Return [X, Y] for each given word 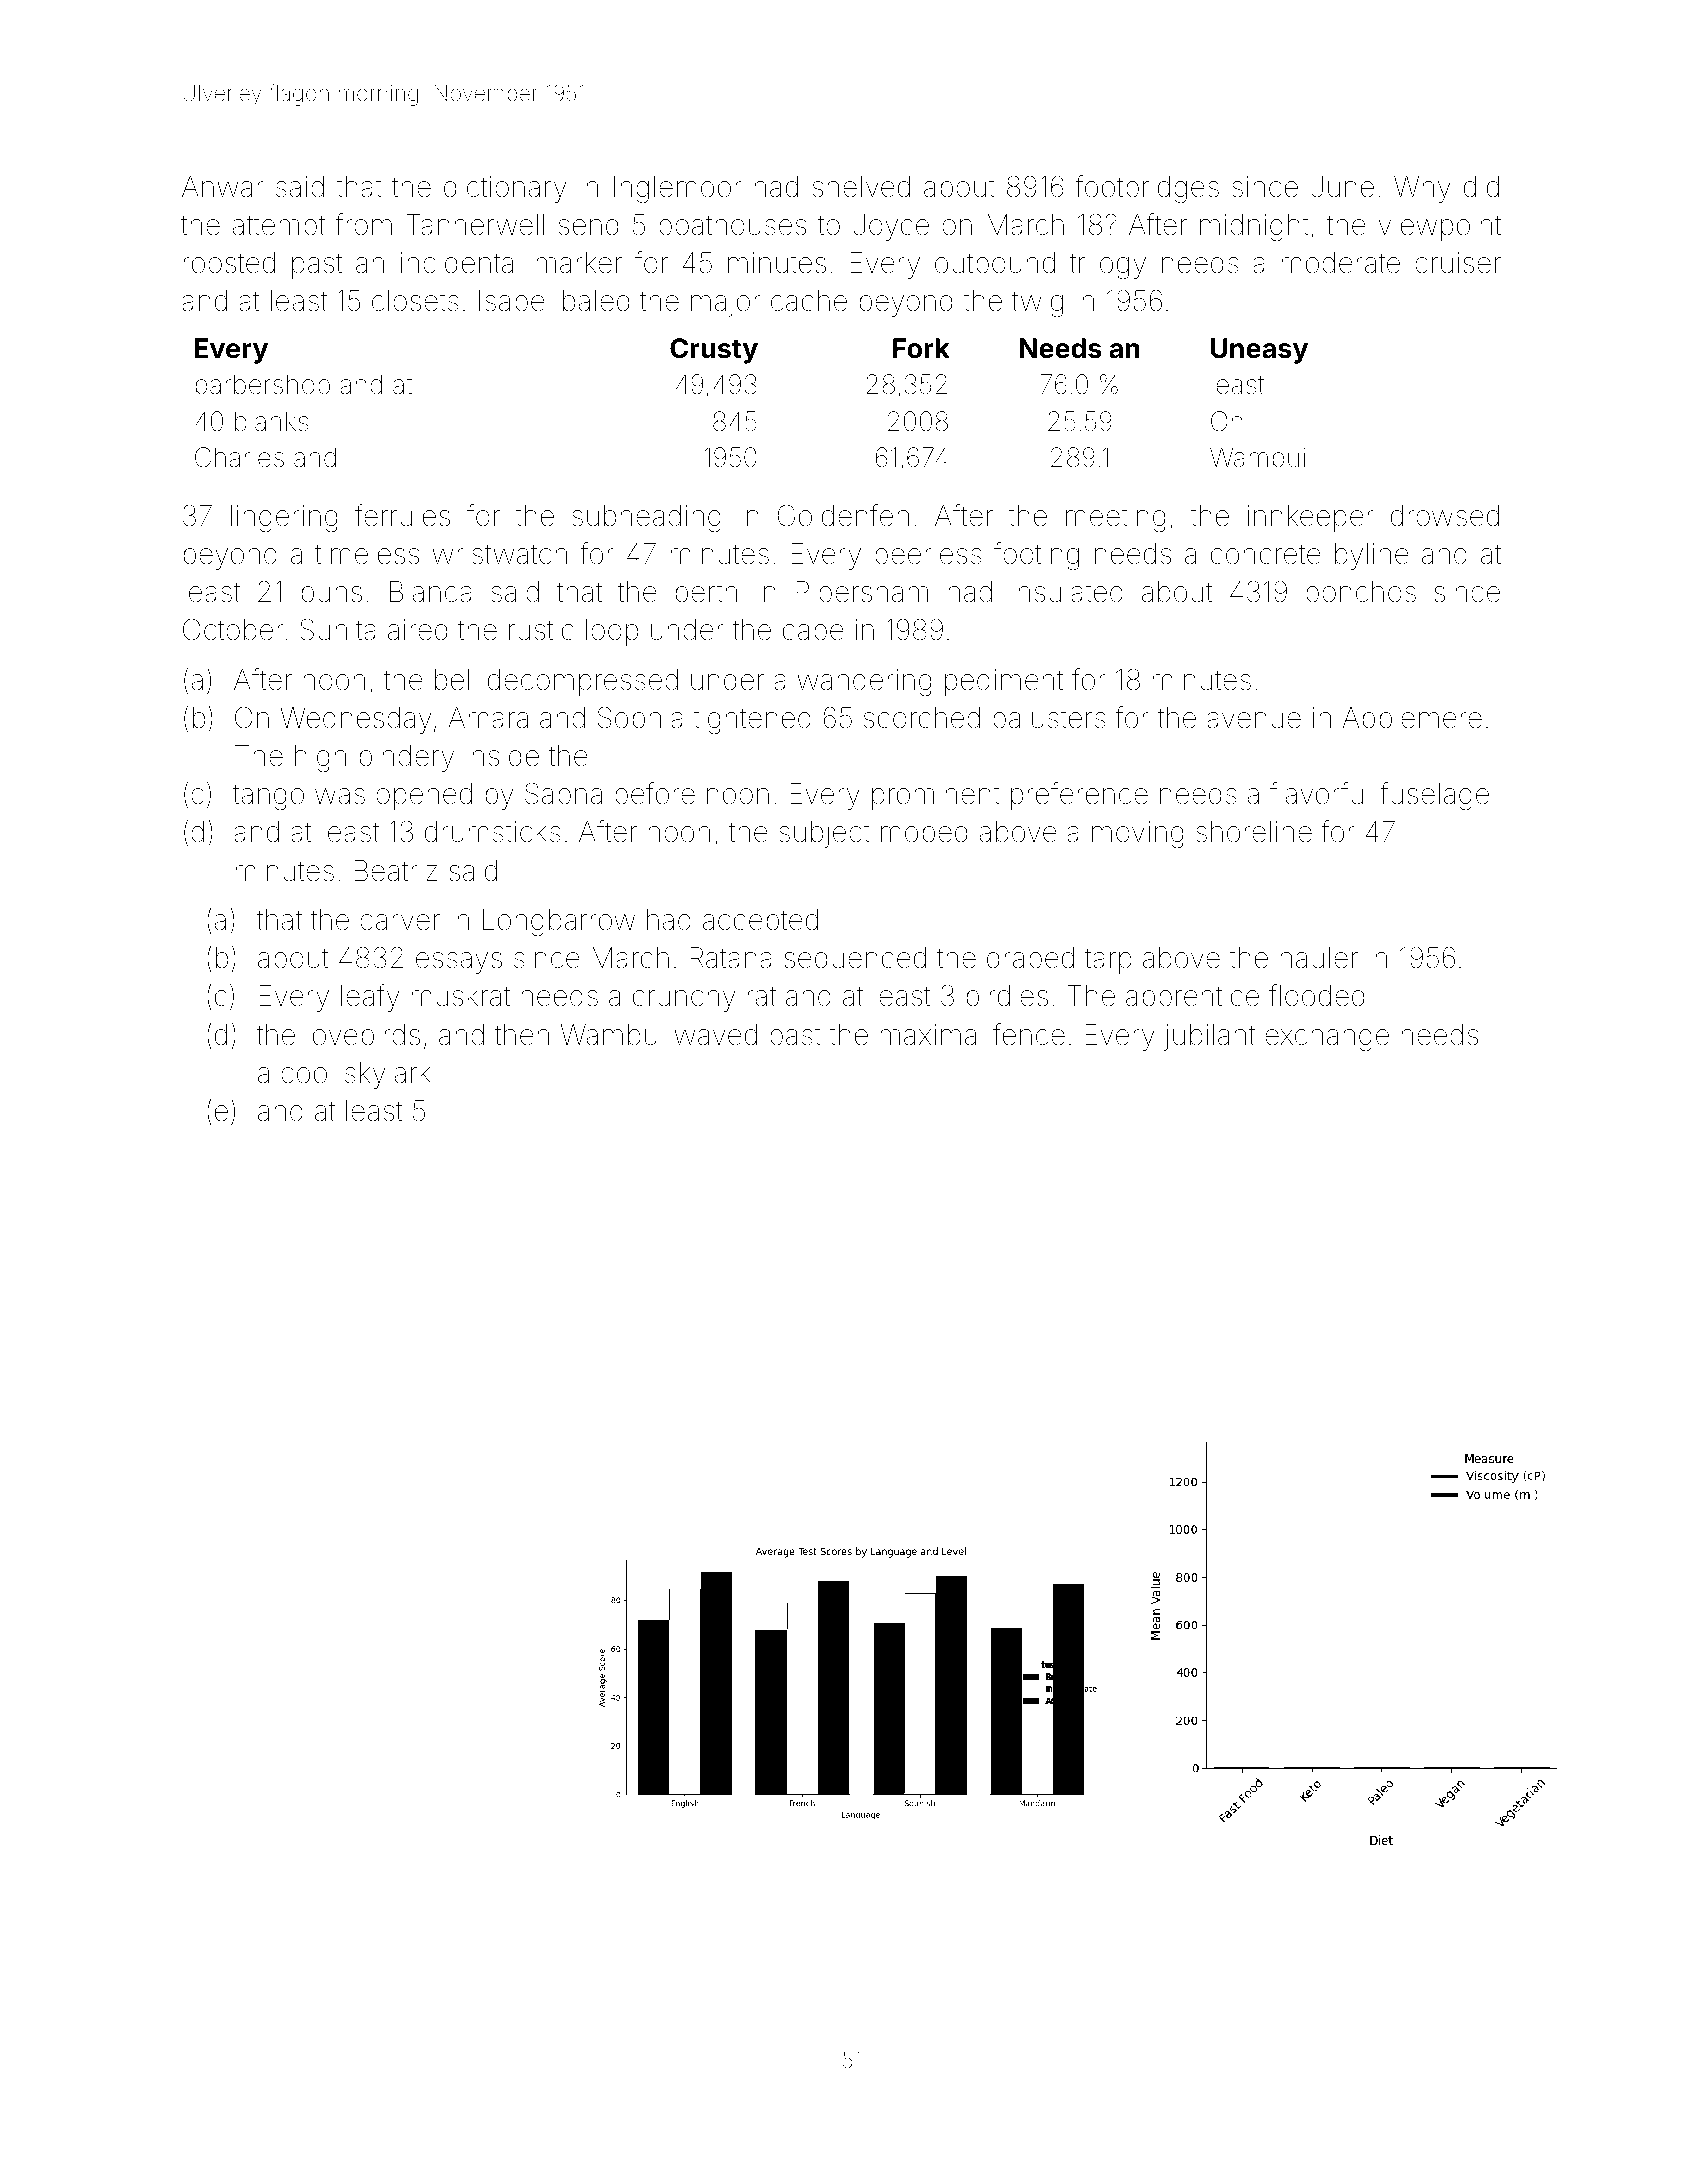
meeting [1115, 518]
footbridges [1147, 189]
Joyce [891, 227]
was [340, 796]
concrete [1266, 554]
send [588, 225]
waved [715, 1035]
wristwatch [499, 554]
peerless [928, 556]
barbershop [263, 386]
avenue [1254, 720]
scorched [922, 718]
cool [306, 1073]
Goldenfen [843, 515]
